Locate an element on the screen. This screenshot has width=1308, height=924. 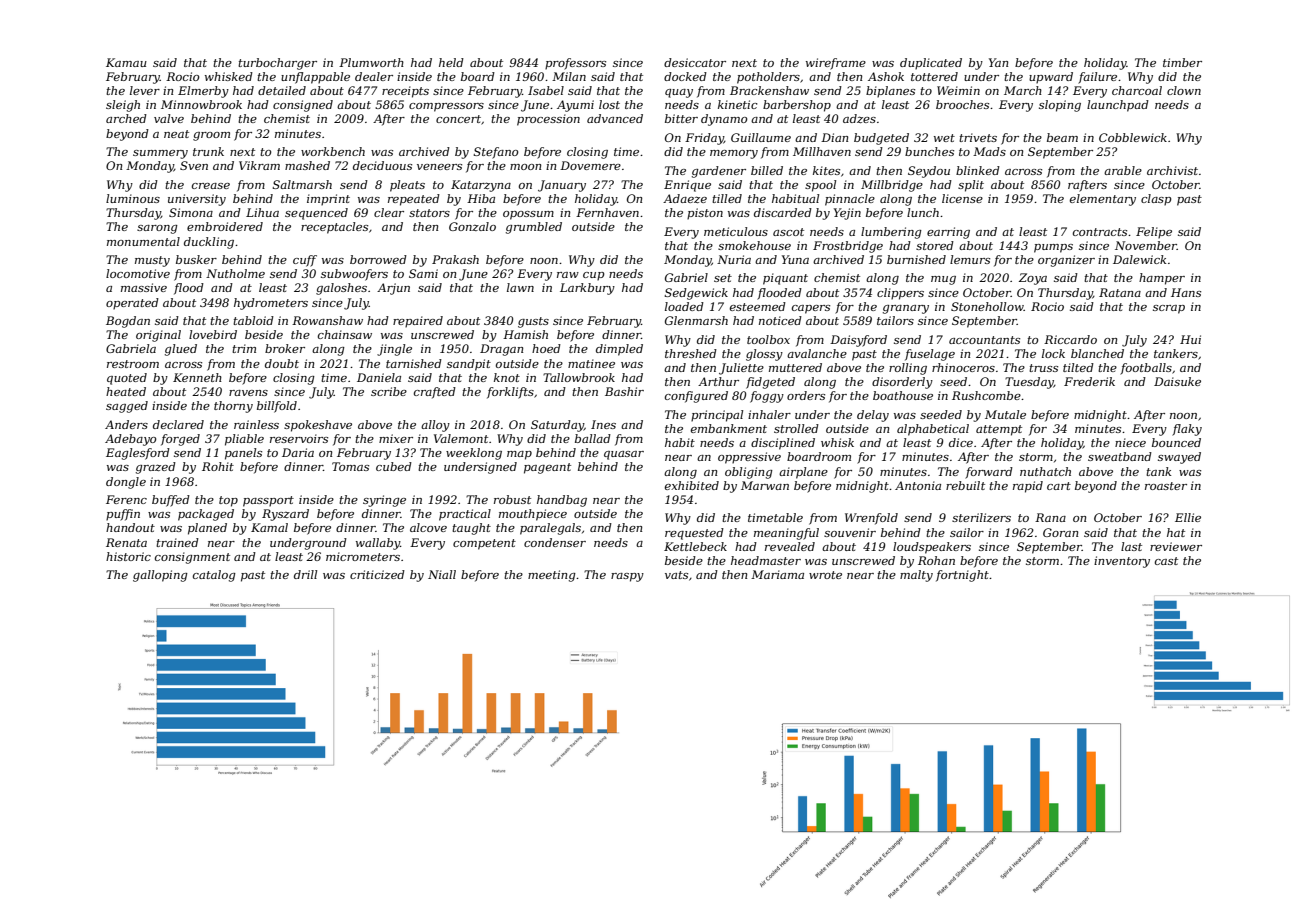
Bashir is located at coordinates (624, 391).
